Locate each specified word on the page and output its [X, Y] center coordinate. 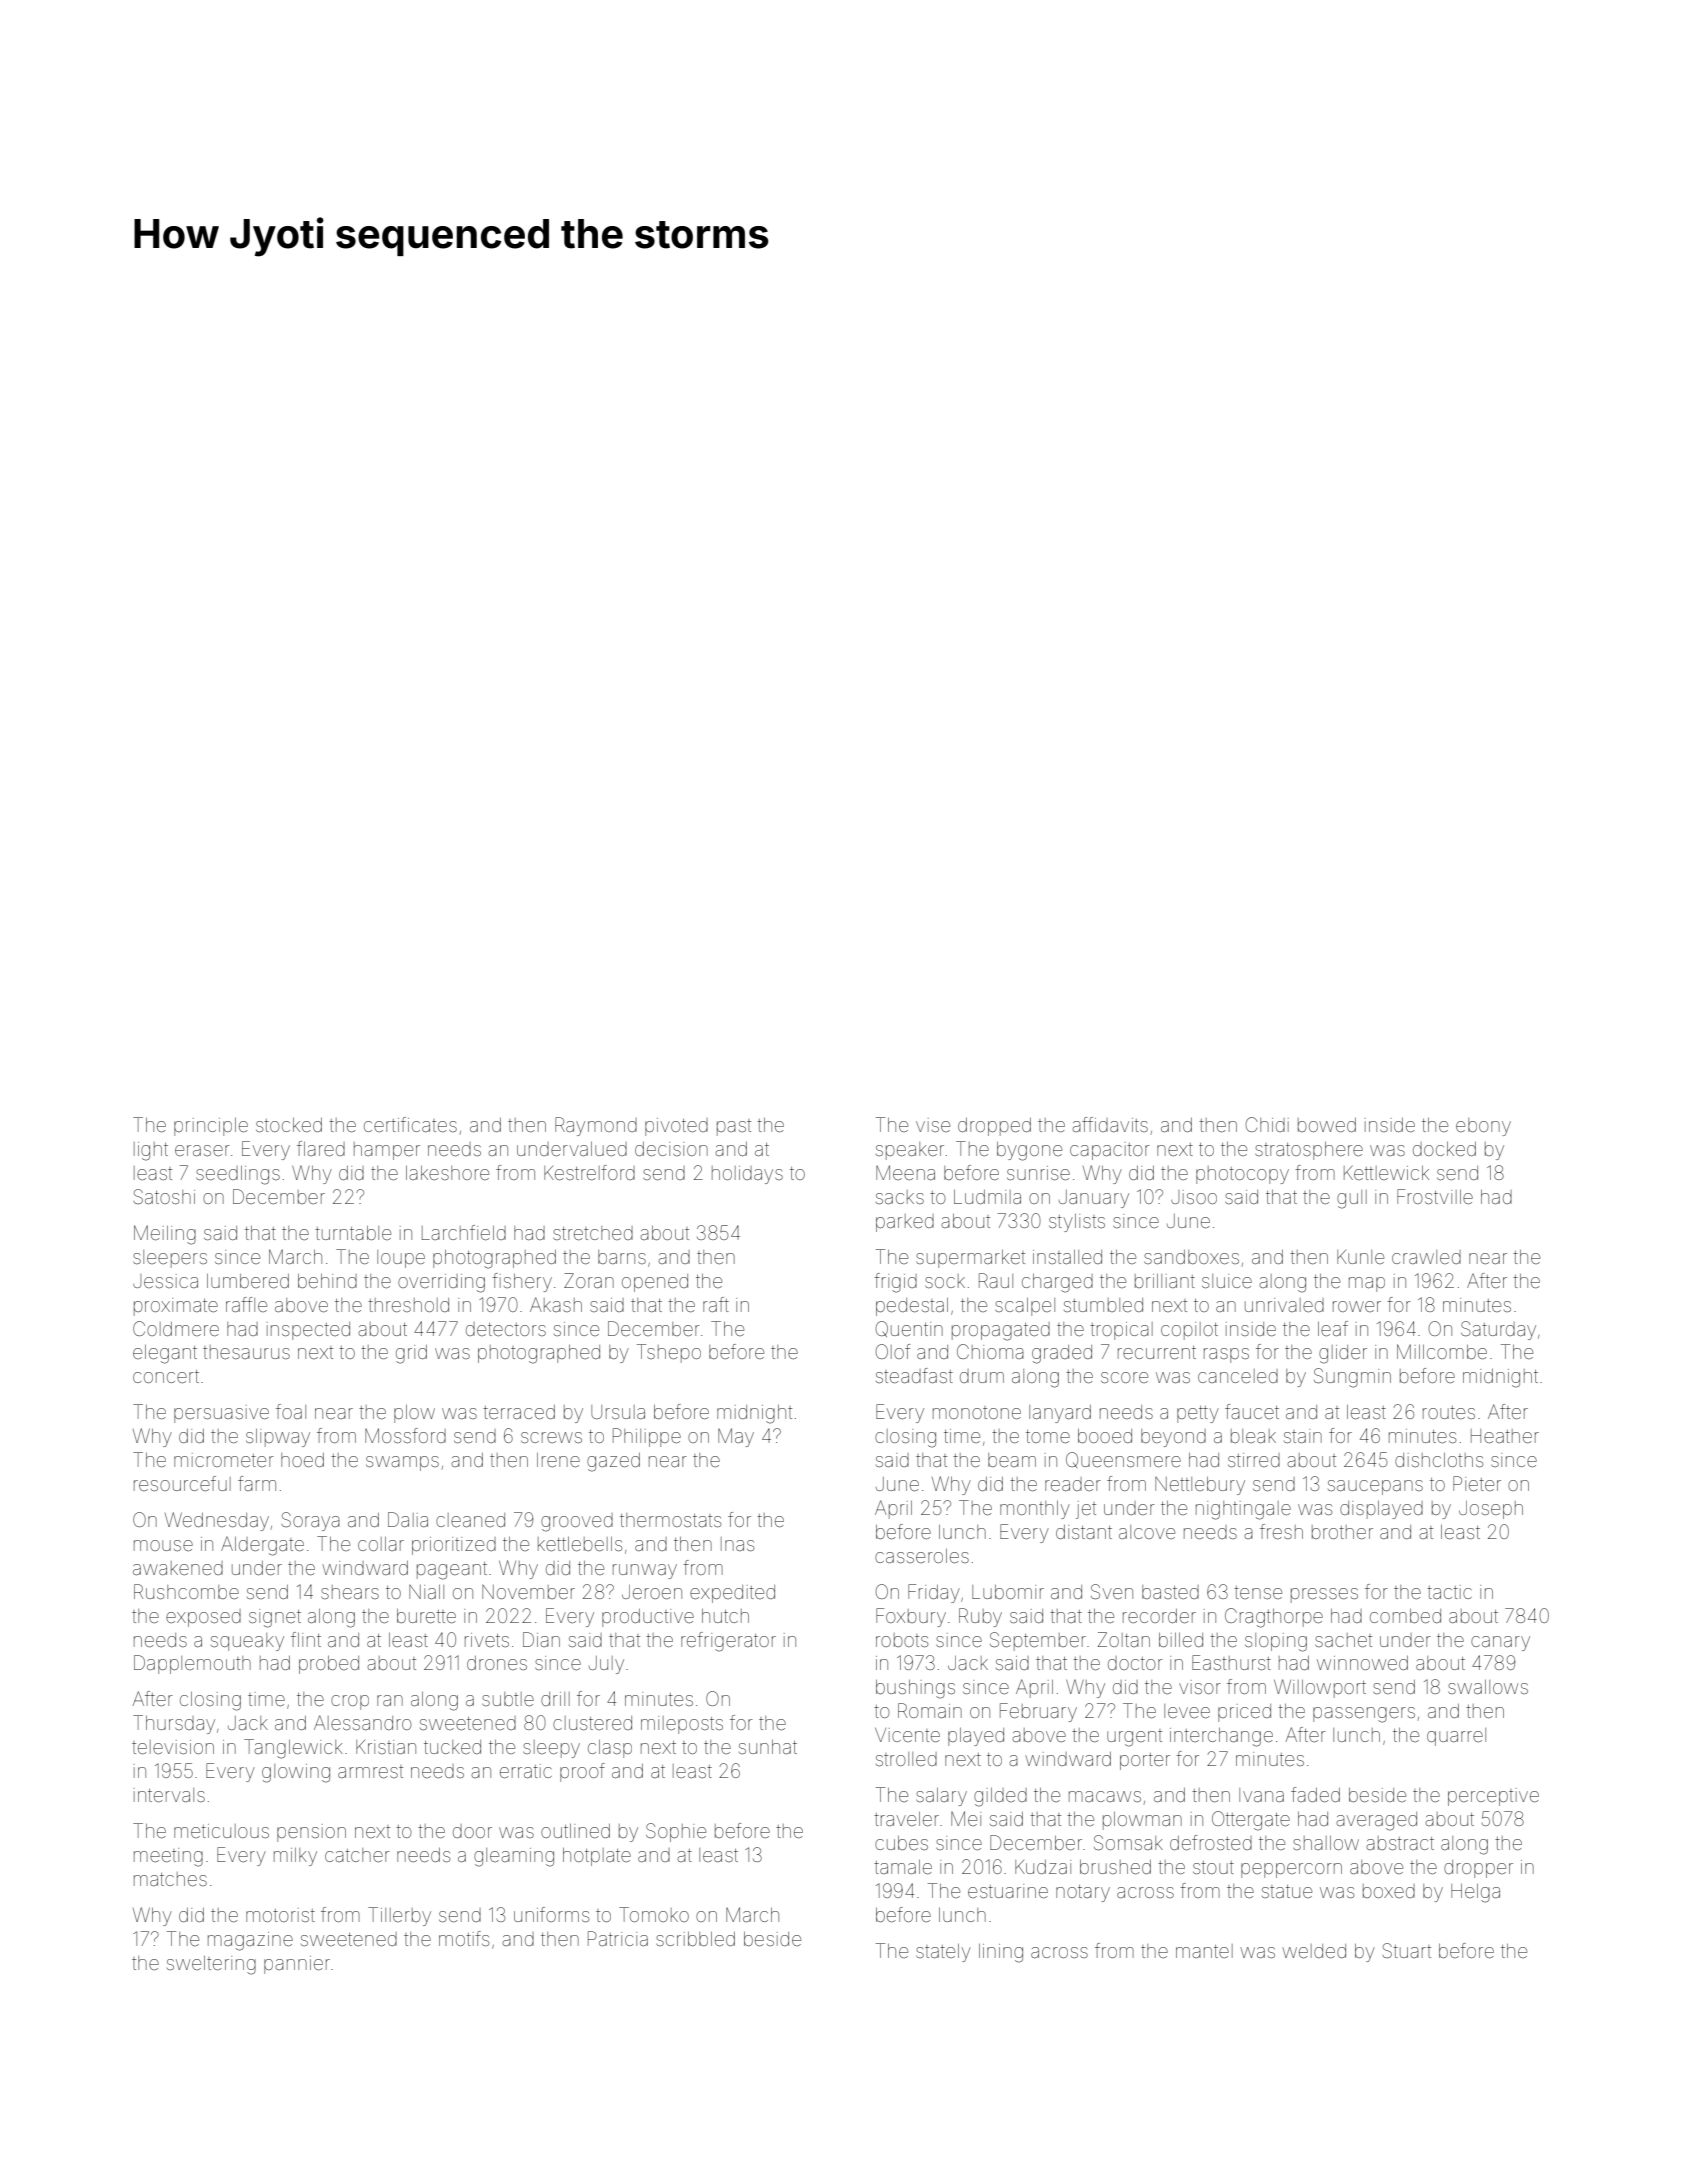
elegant [165, 1354]
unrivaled [1284, 1305]
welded [1314, 1951]
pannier [297, 1965]
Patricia [618, 1938]
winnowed [1362, 1663]
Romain [930, 1710]
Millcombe [1442, 1351]
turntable [353, 1233]
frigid [895, 1283]
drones [497, 1663]
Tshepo [669, 1353]
